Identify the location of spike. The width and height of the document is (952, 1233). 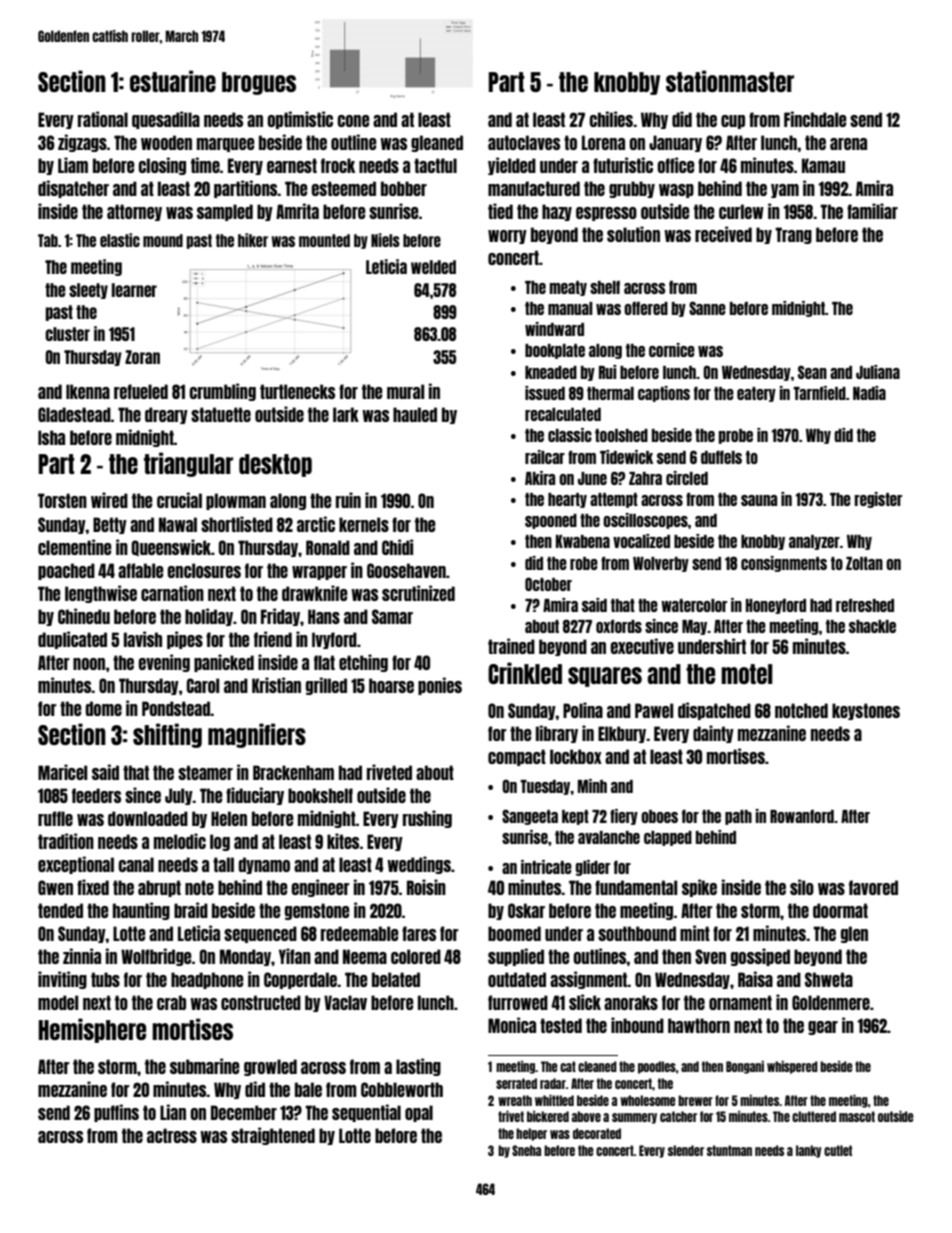
(699, 888).
